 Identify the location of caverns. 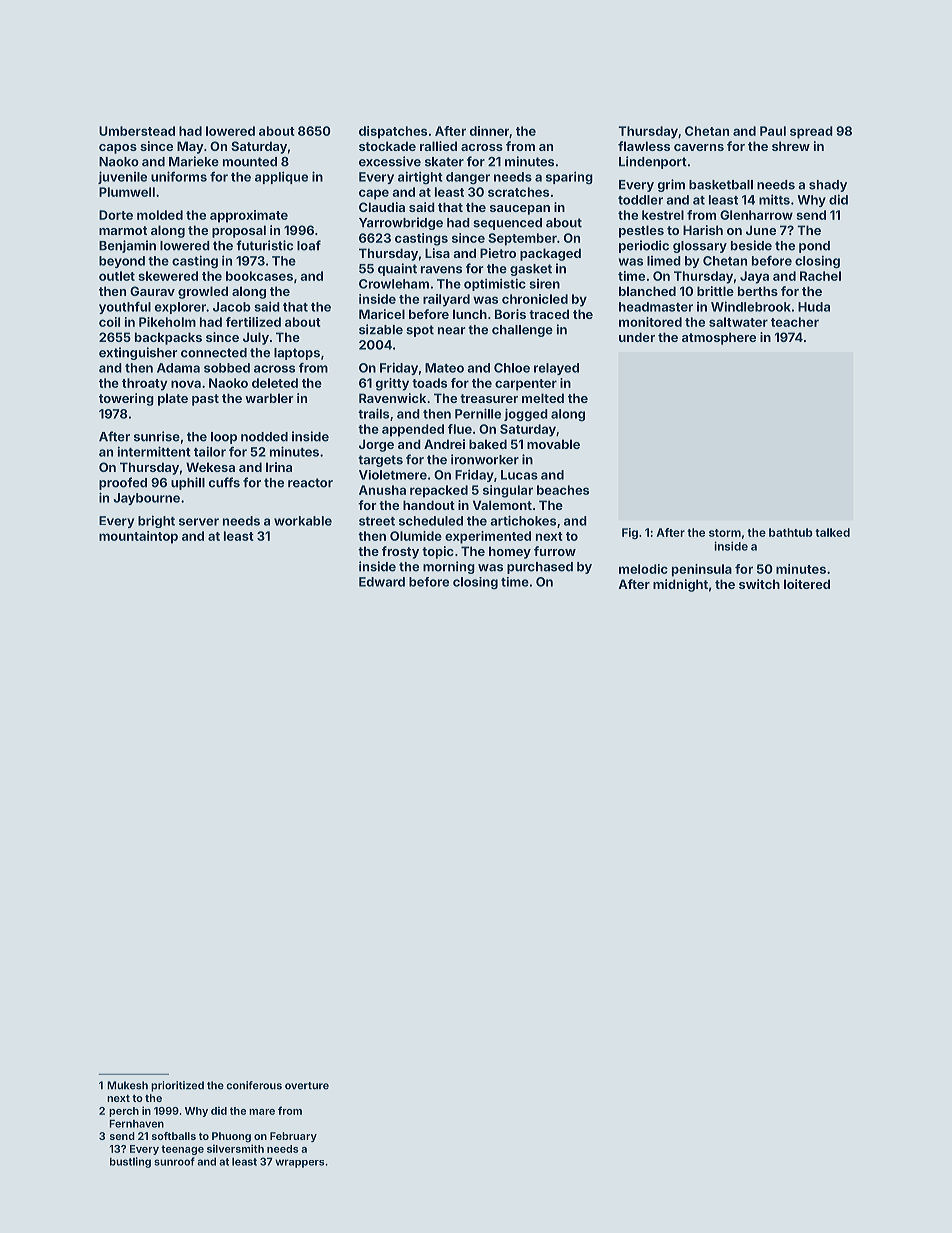
(699, 147).
